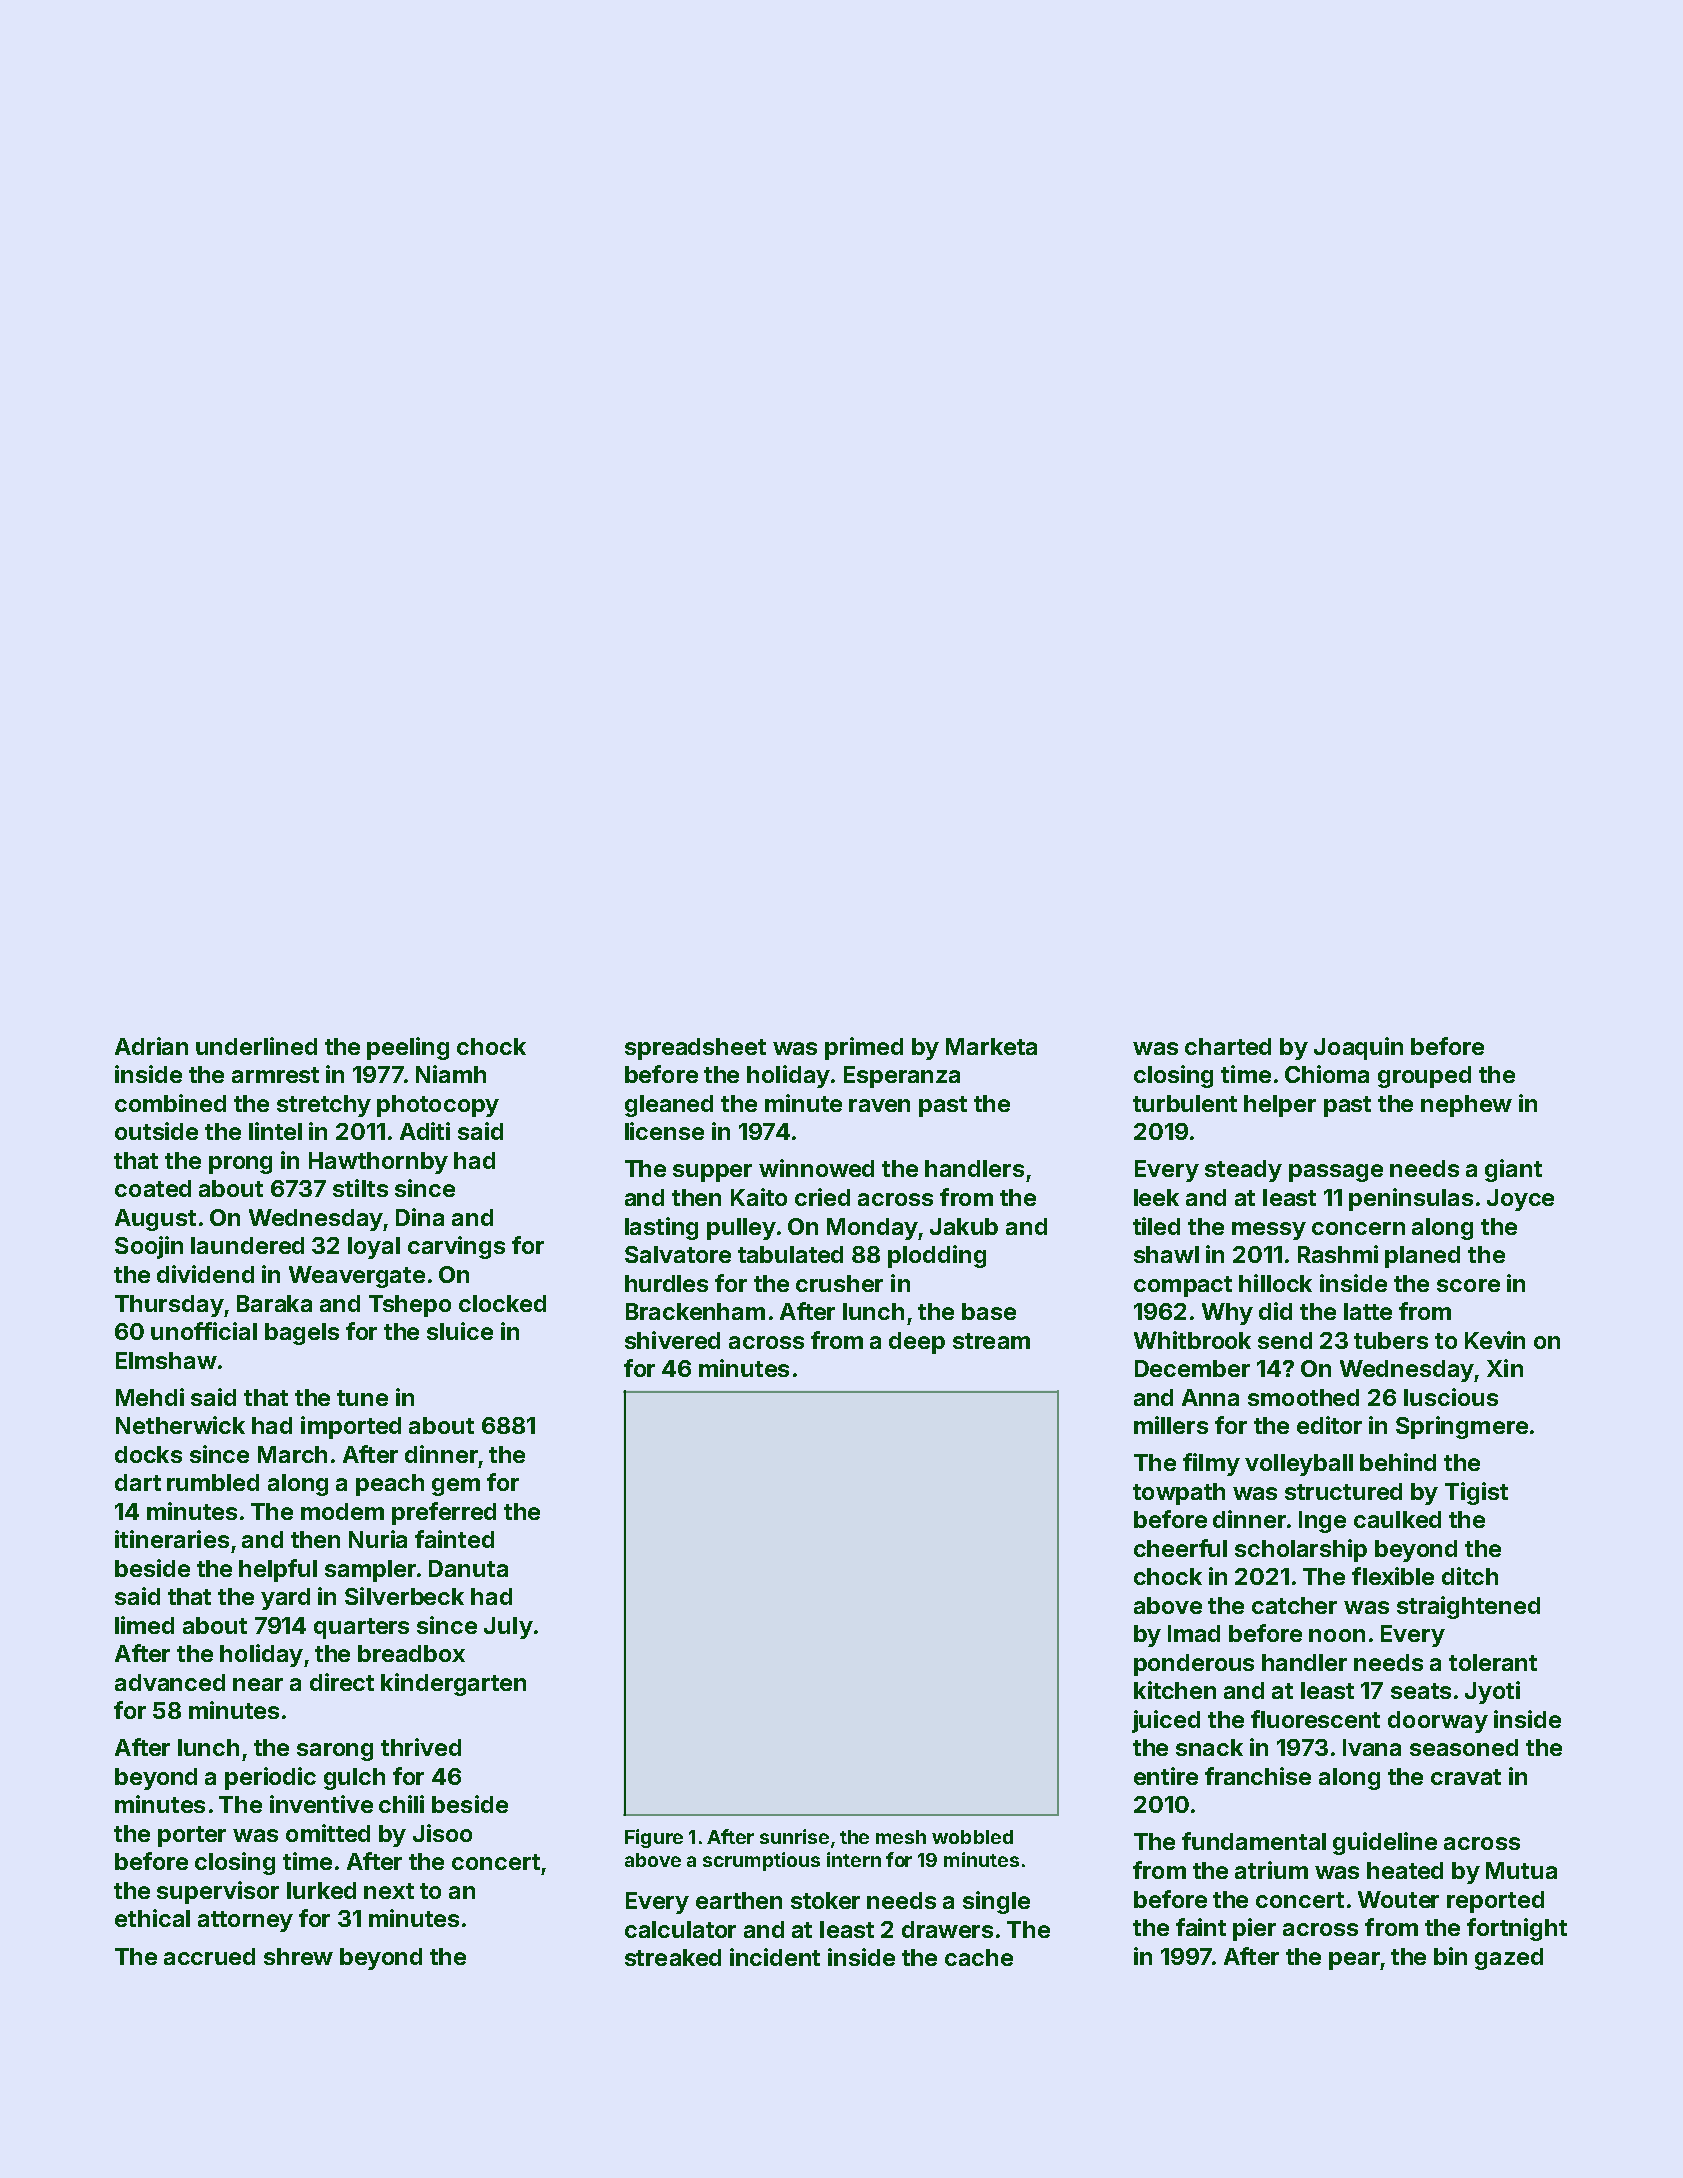  I want to click on Springmere, so click(1462, 1427).
